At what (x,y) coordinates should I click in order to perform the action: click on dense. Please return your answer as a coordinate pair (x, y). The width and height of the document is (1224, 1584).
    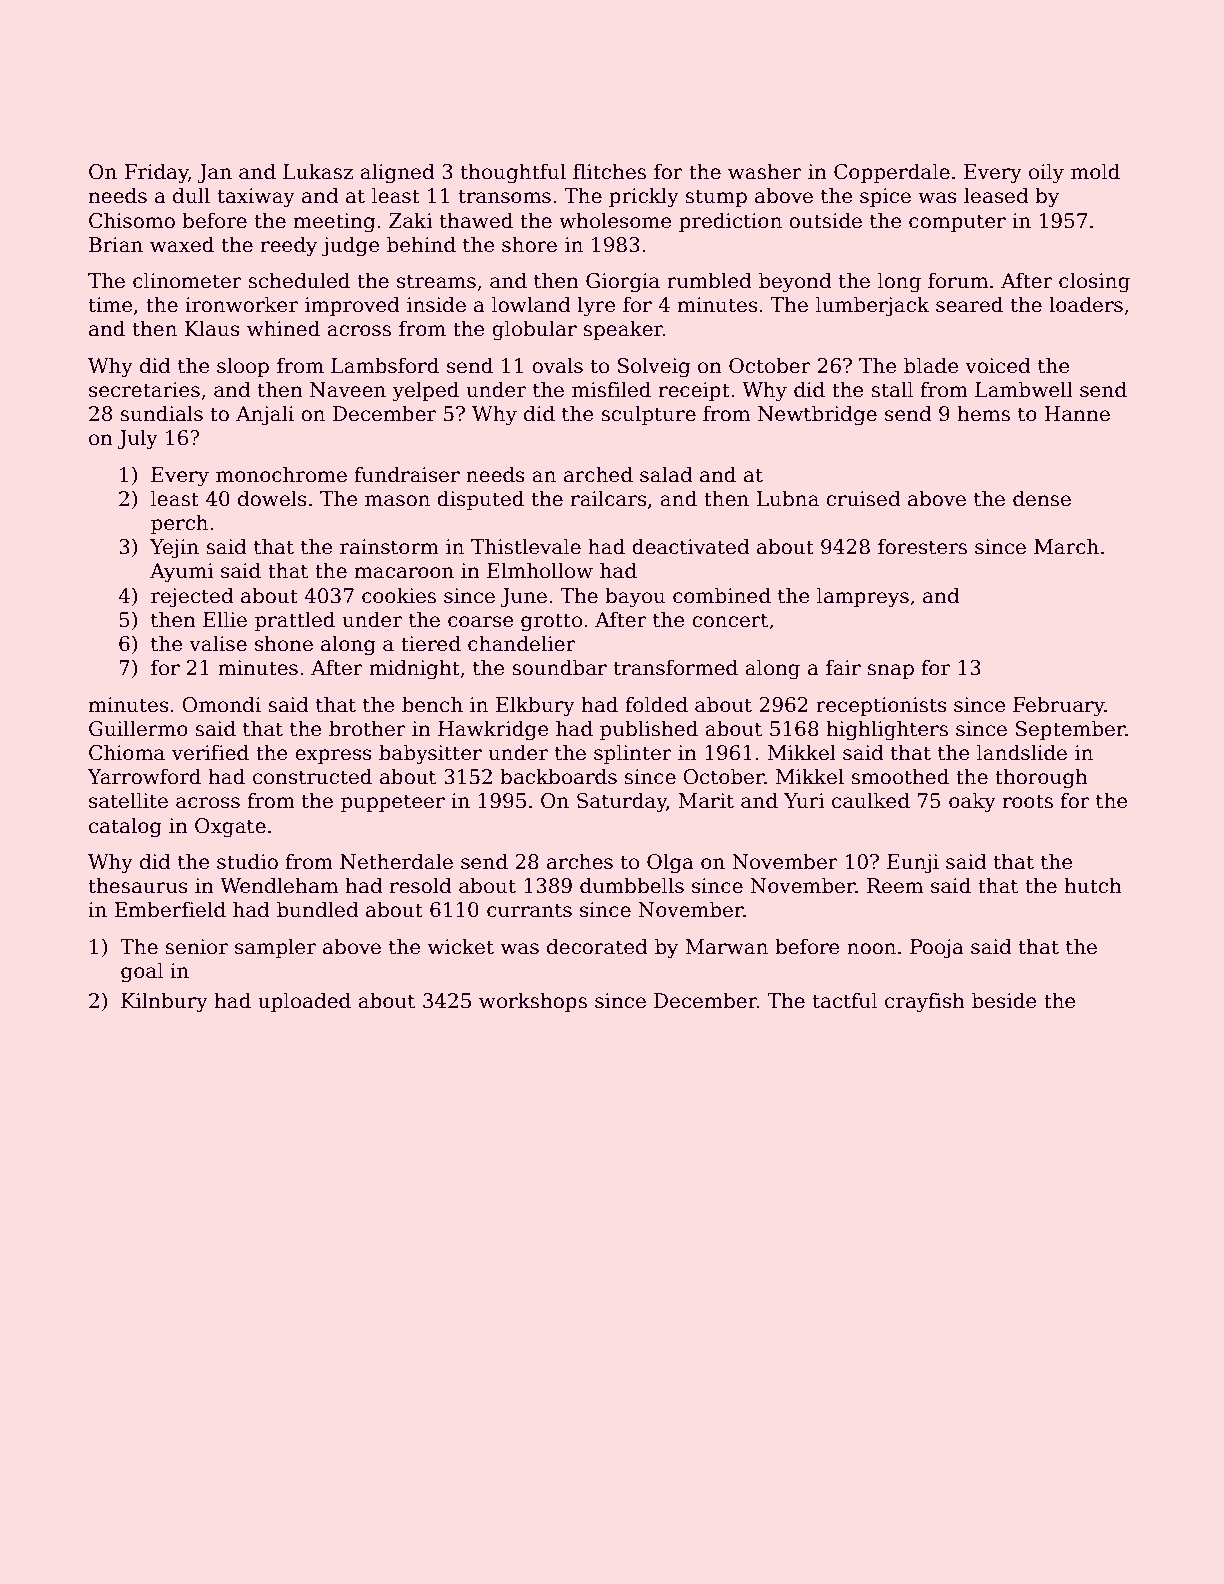
    Looking at the image, I should click on (1042, 498).
